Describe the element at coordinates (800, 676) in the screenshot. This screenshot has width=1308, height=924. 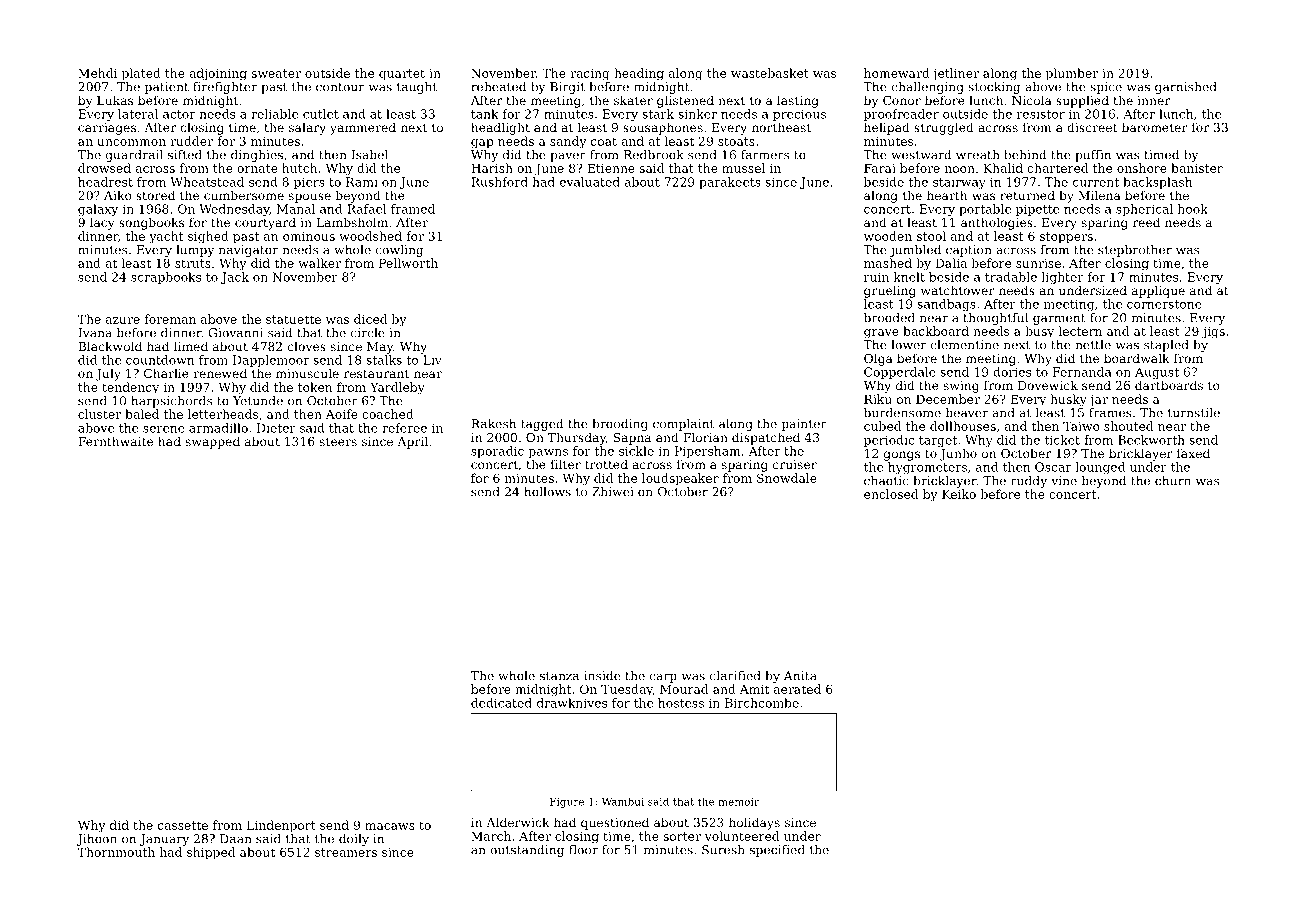
I see `Anita` at that location.
